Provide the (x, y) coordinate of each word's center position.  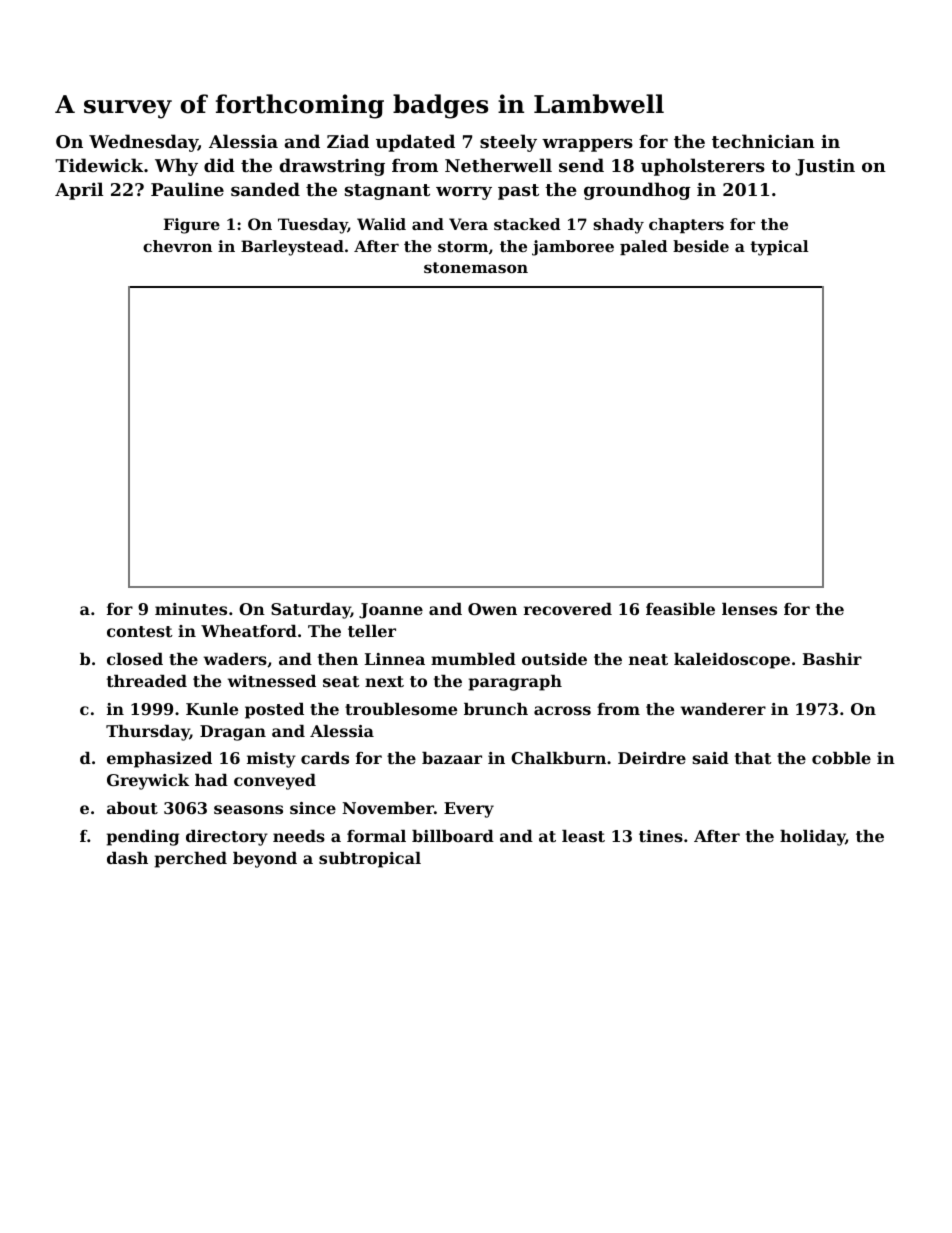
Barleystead (292, 248)
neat (648, 659)
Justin (825, 167)
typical (779, 248)
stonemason (476, 267)
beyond (265, 860)
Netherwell (498, 165)
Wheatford (249, 631)
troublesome (401, 709)
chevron (177, 246)
